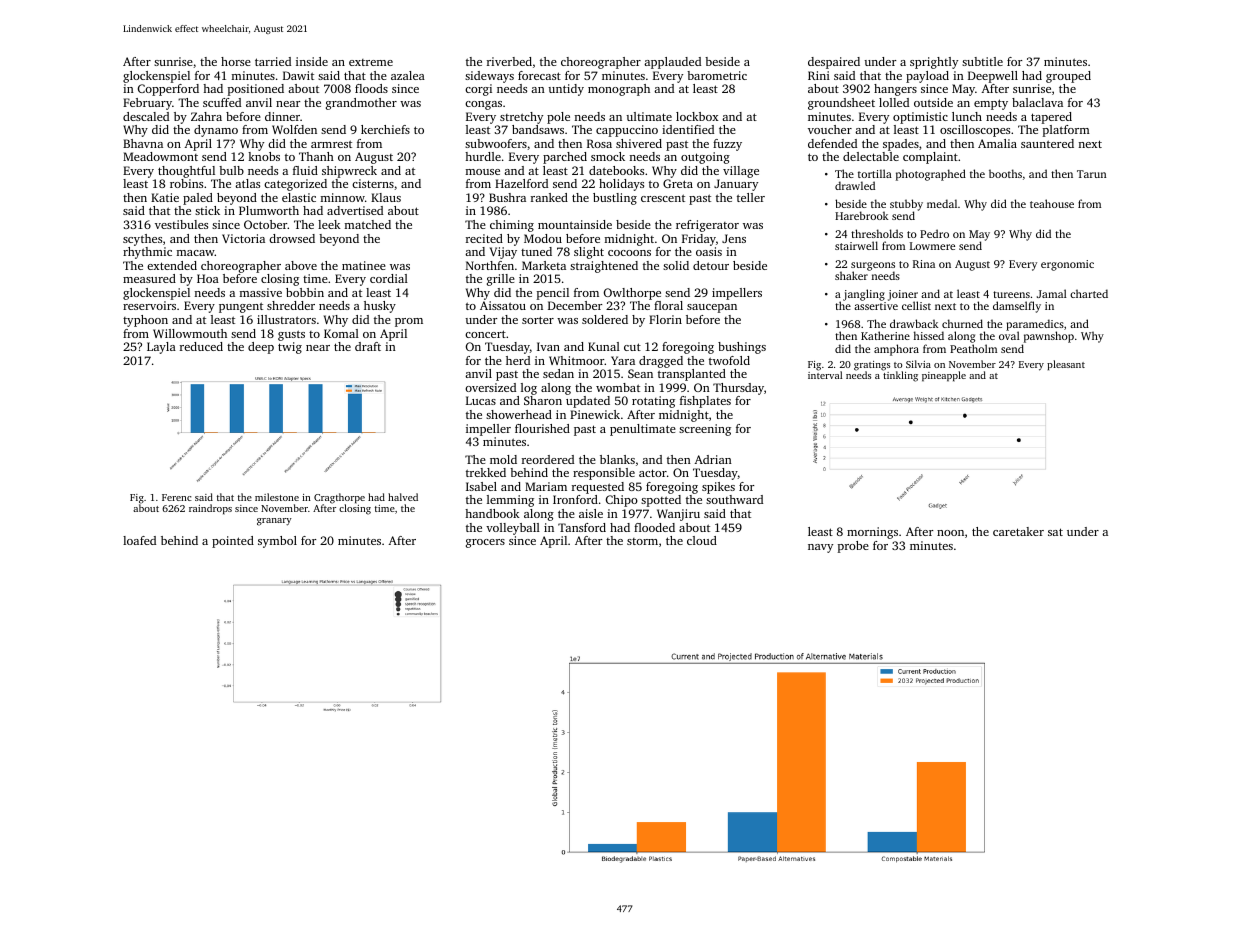  I want to click on twig, so click(290, 348).
